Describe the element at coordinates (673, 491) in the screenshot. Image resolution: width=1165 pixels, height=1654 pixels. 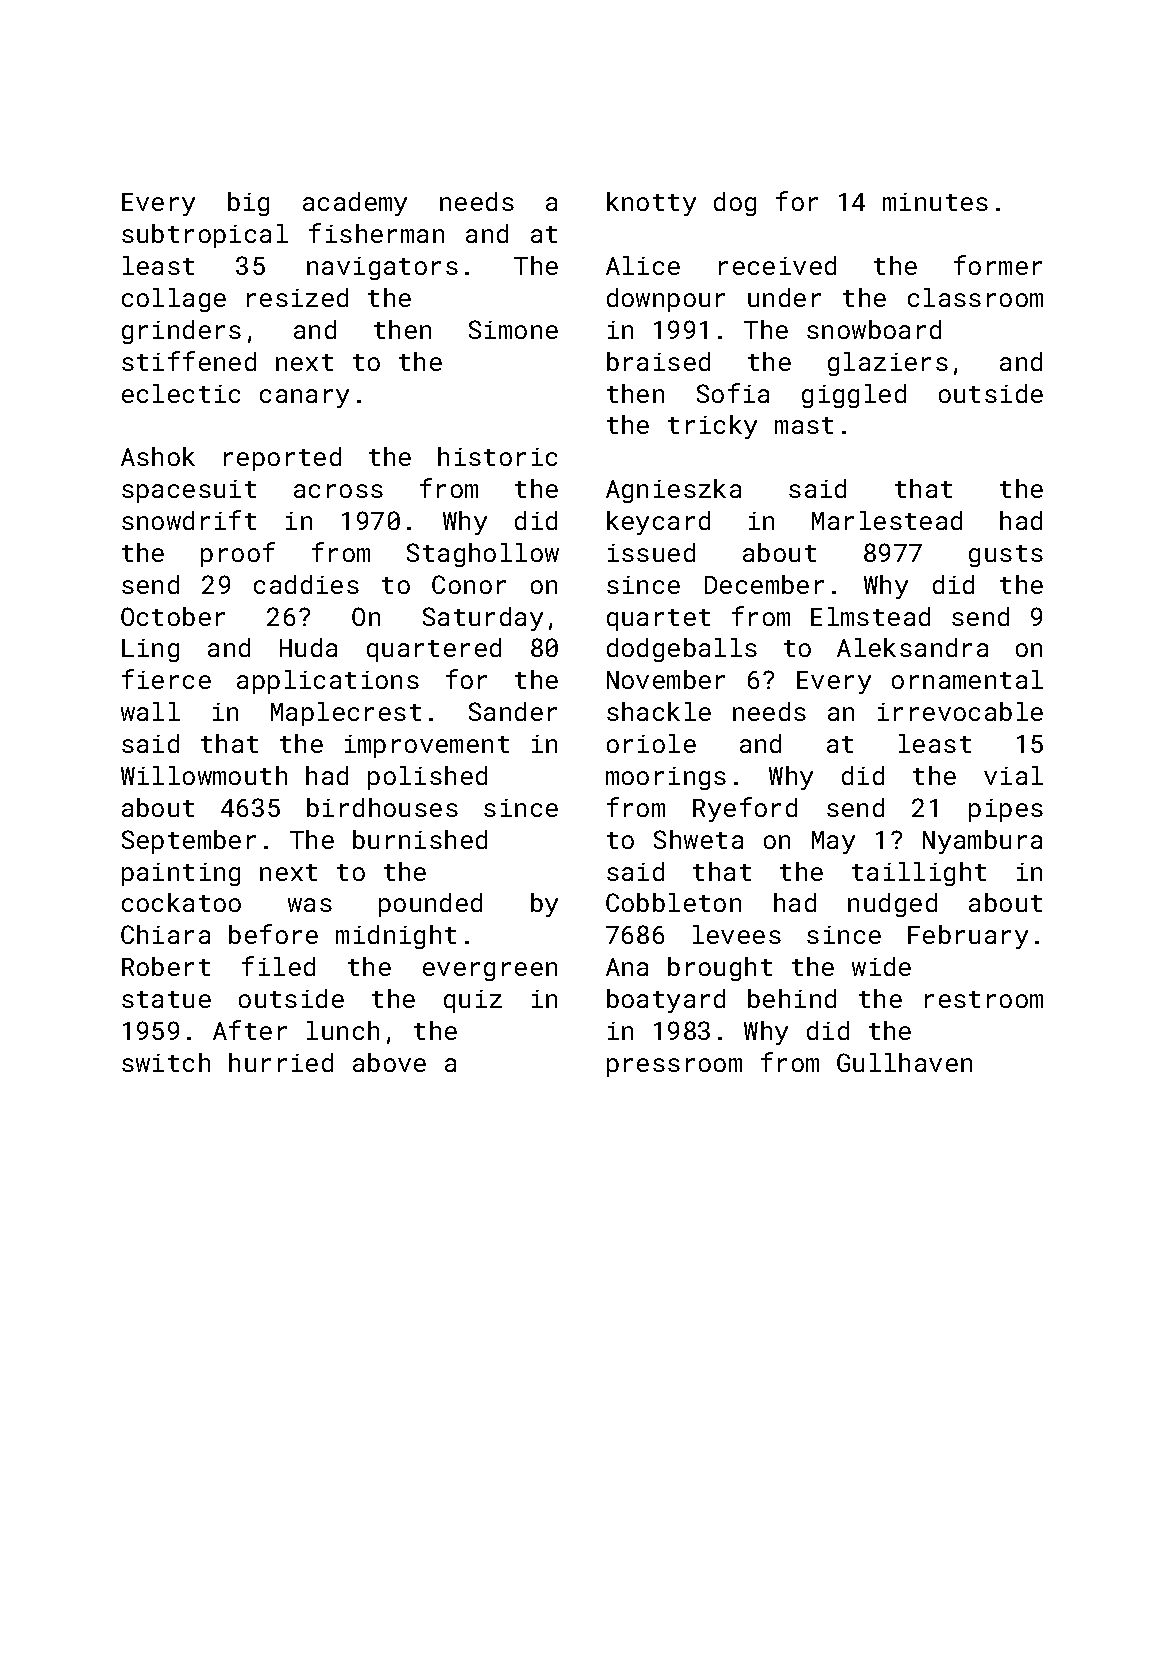
I see `Agnieszka` at that location.
